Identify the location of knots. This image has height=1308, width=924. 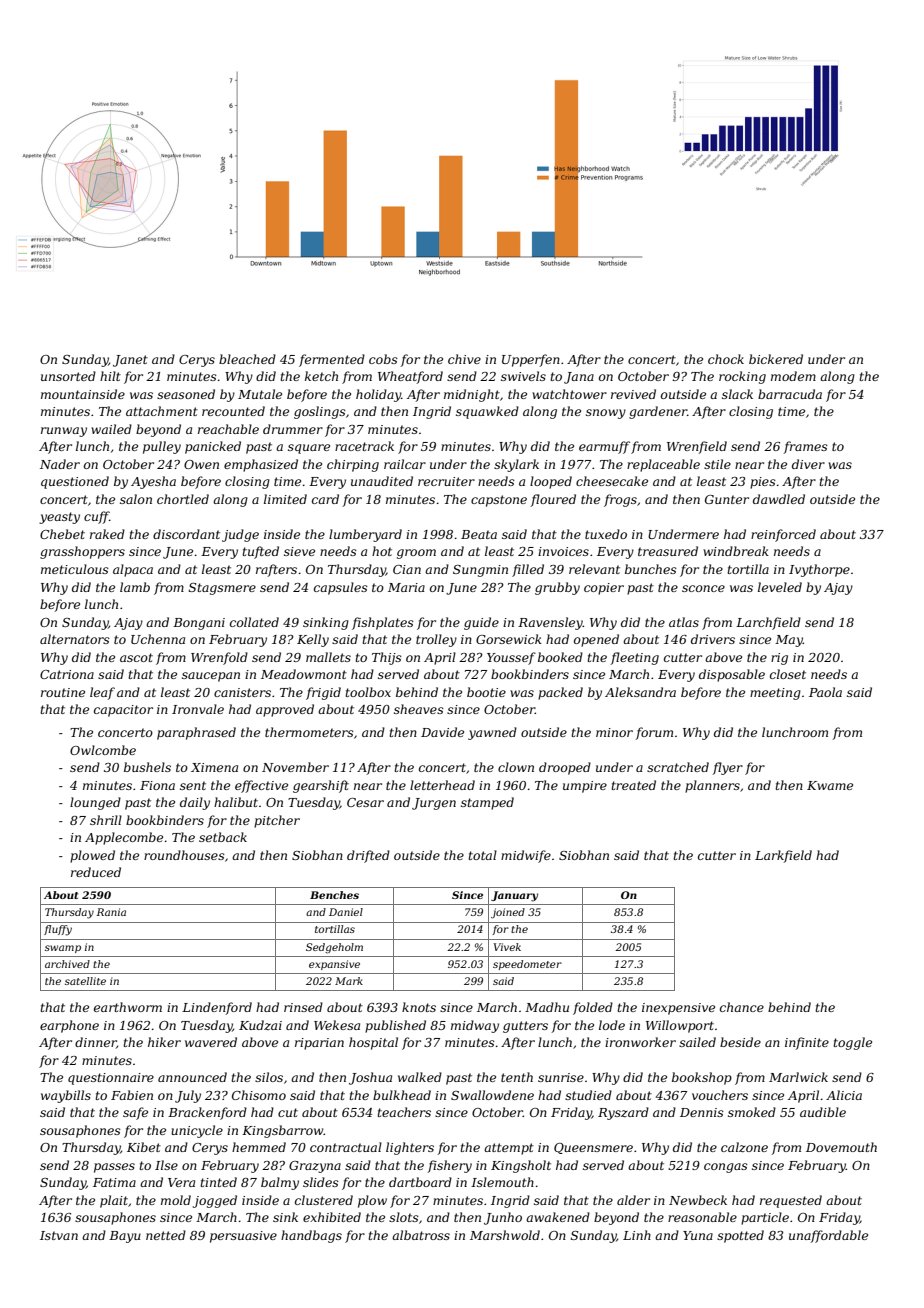
(419, 1007).
